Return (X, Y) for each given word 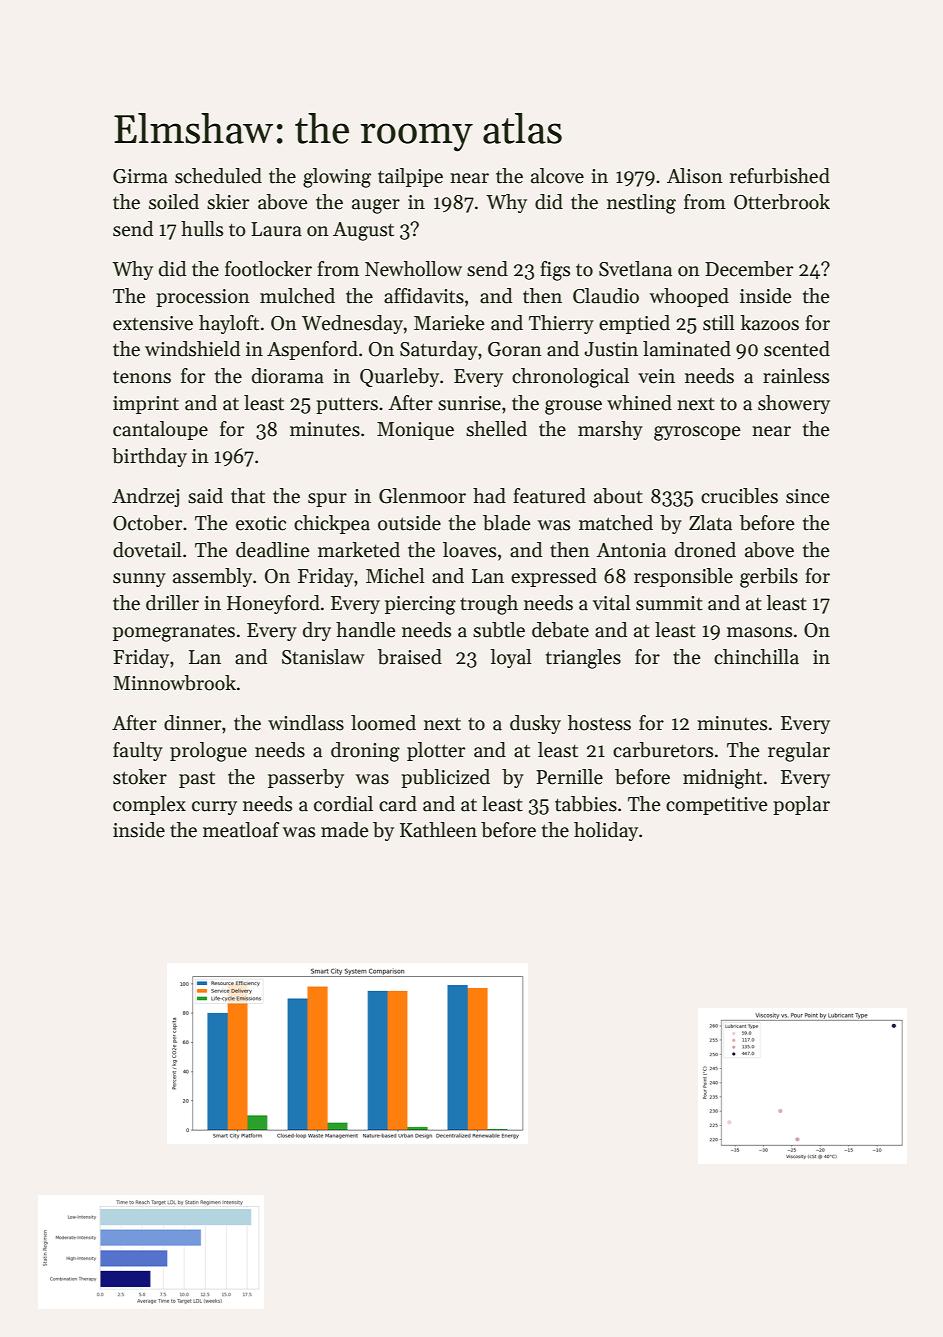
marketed (359, 550)
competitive (717, 806)
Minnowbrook (174, 683)
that (248, 496)
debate (560, 630)
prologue (208, 752)
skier (228, 202)
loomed (383, 723)
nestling (641, 204)
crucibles (739, 496)
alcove (557, 176)
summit (669, 603)
